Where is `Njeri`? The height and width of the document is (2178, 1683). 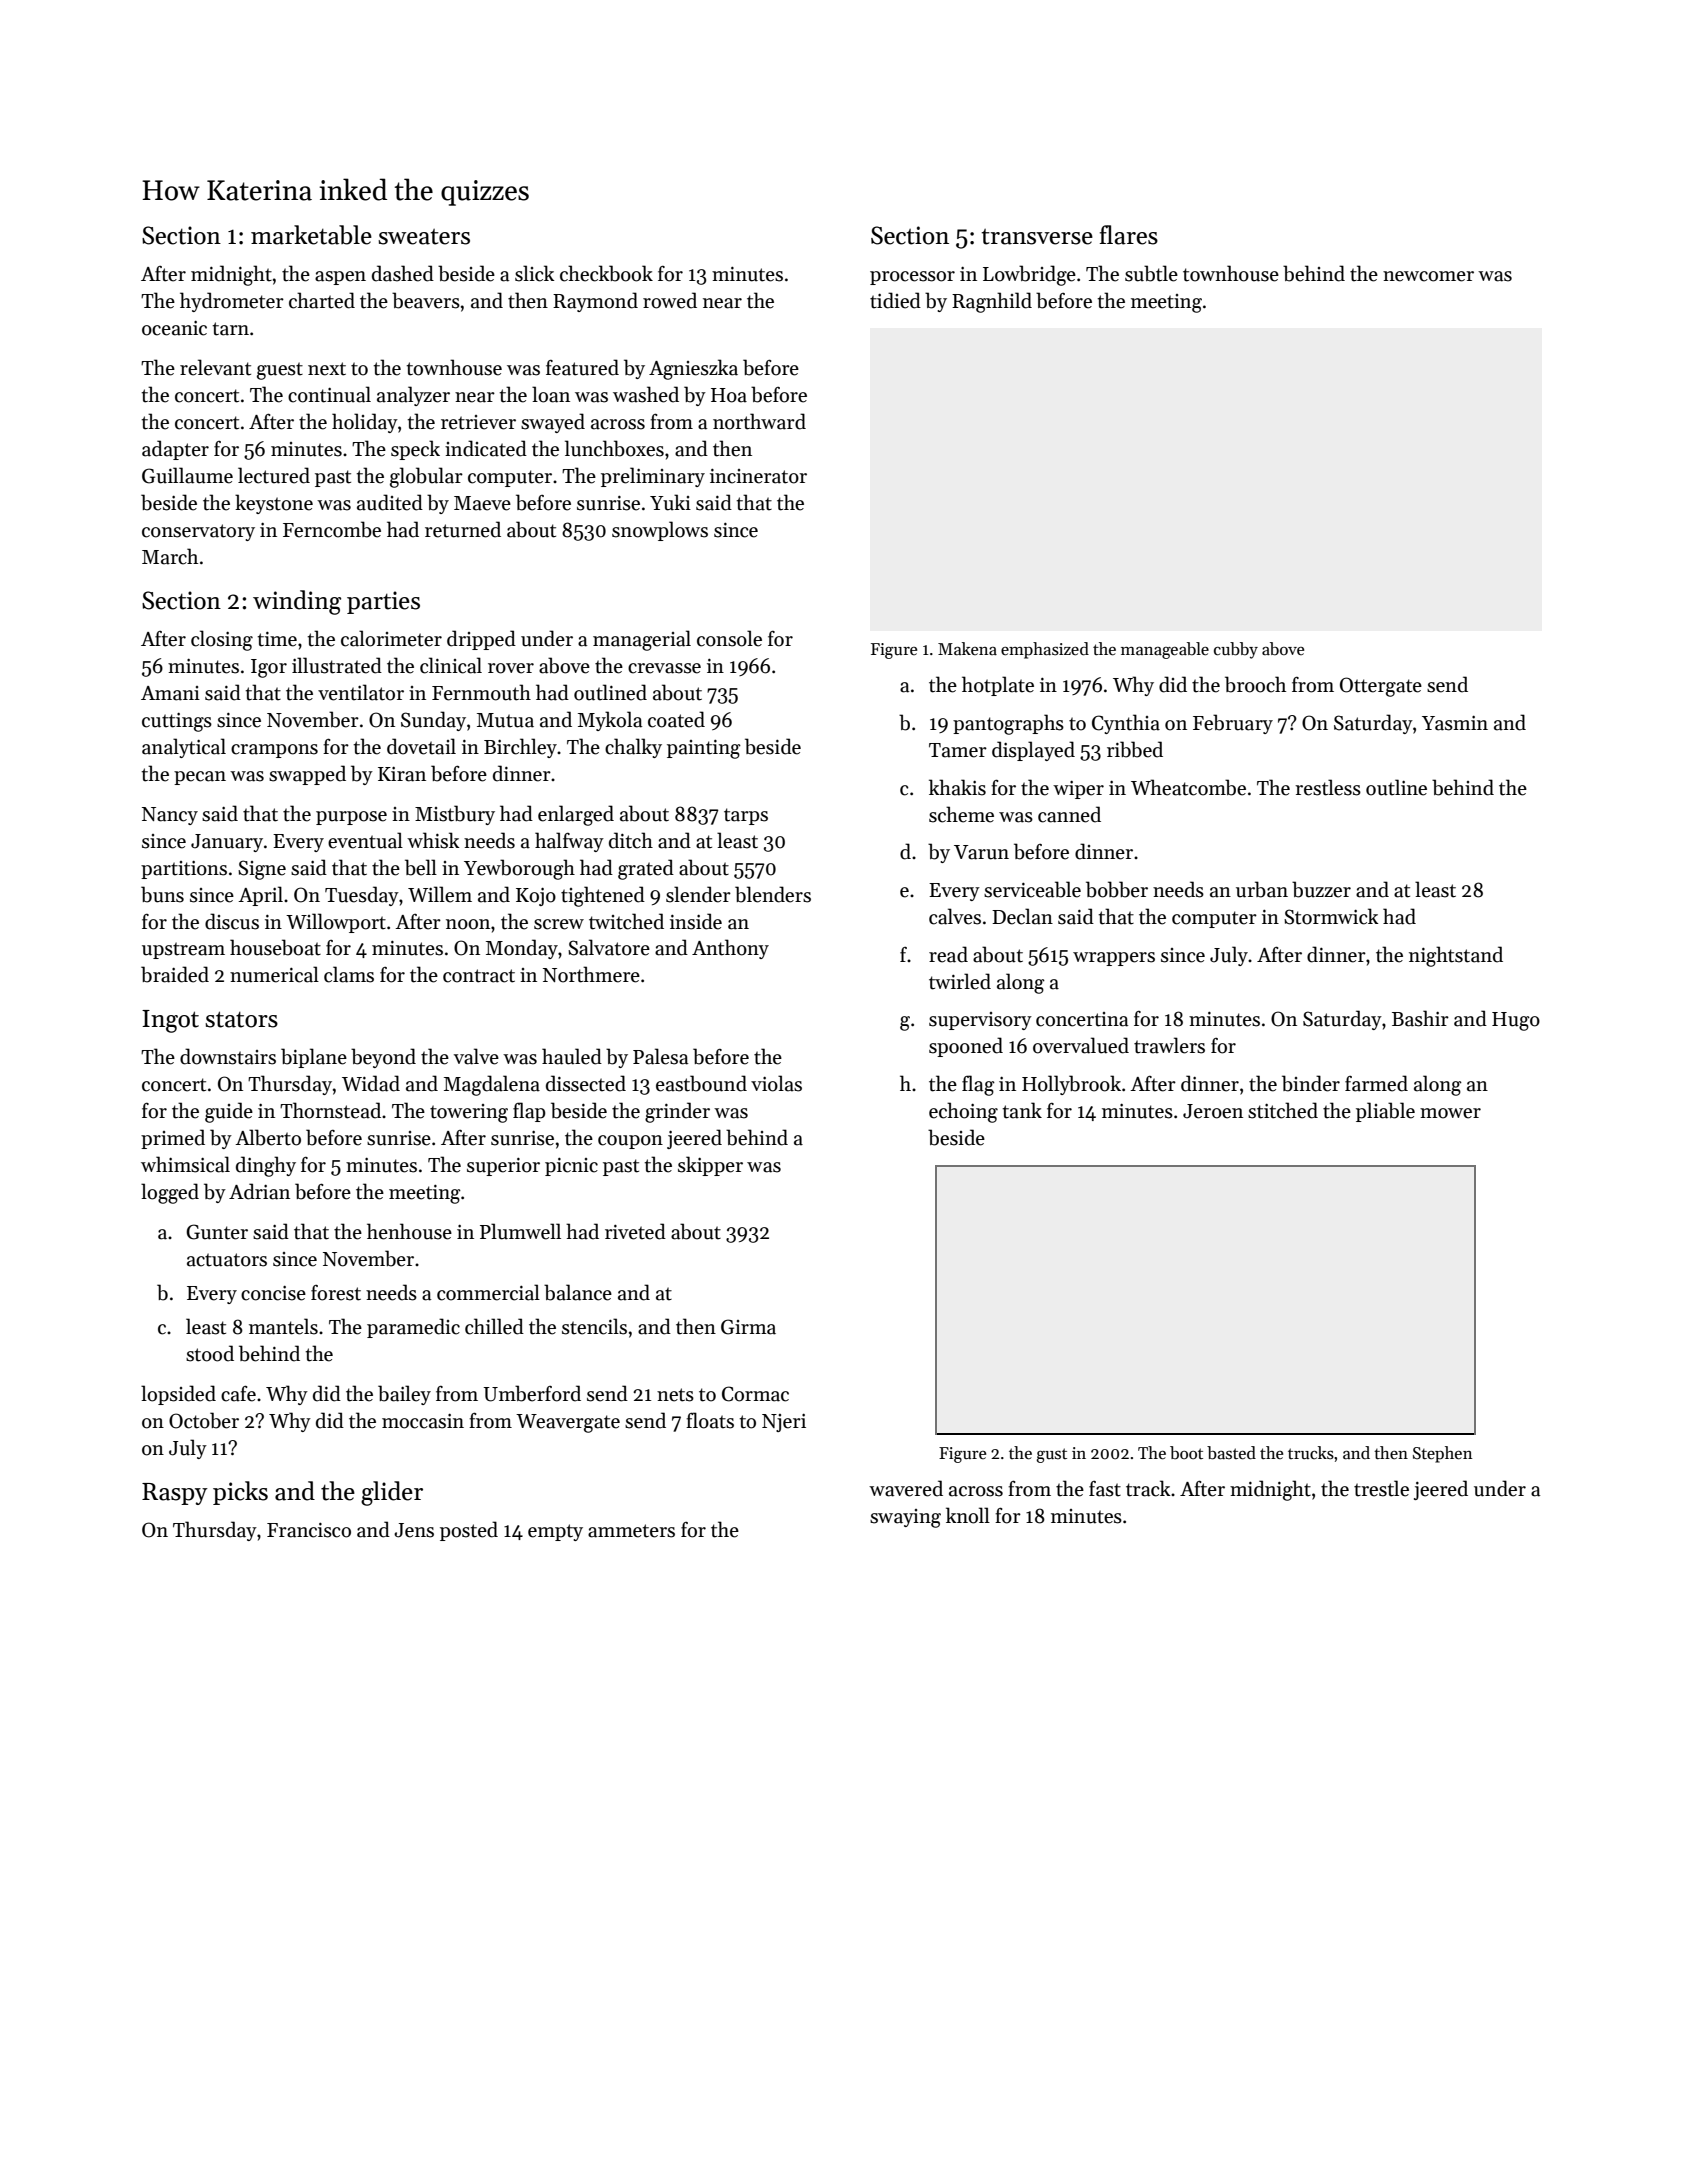
Njeri is located at coordinates (784, 1423).
